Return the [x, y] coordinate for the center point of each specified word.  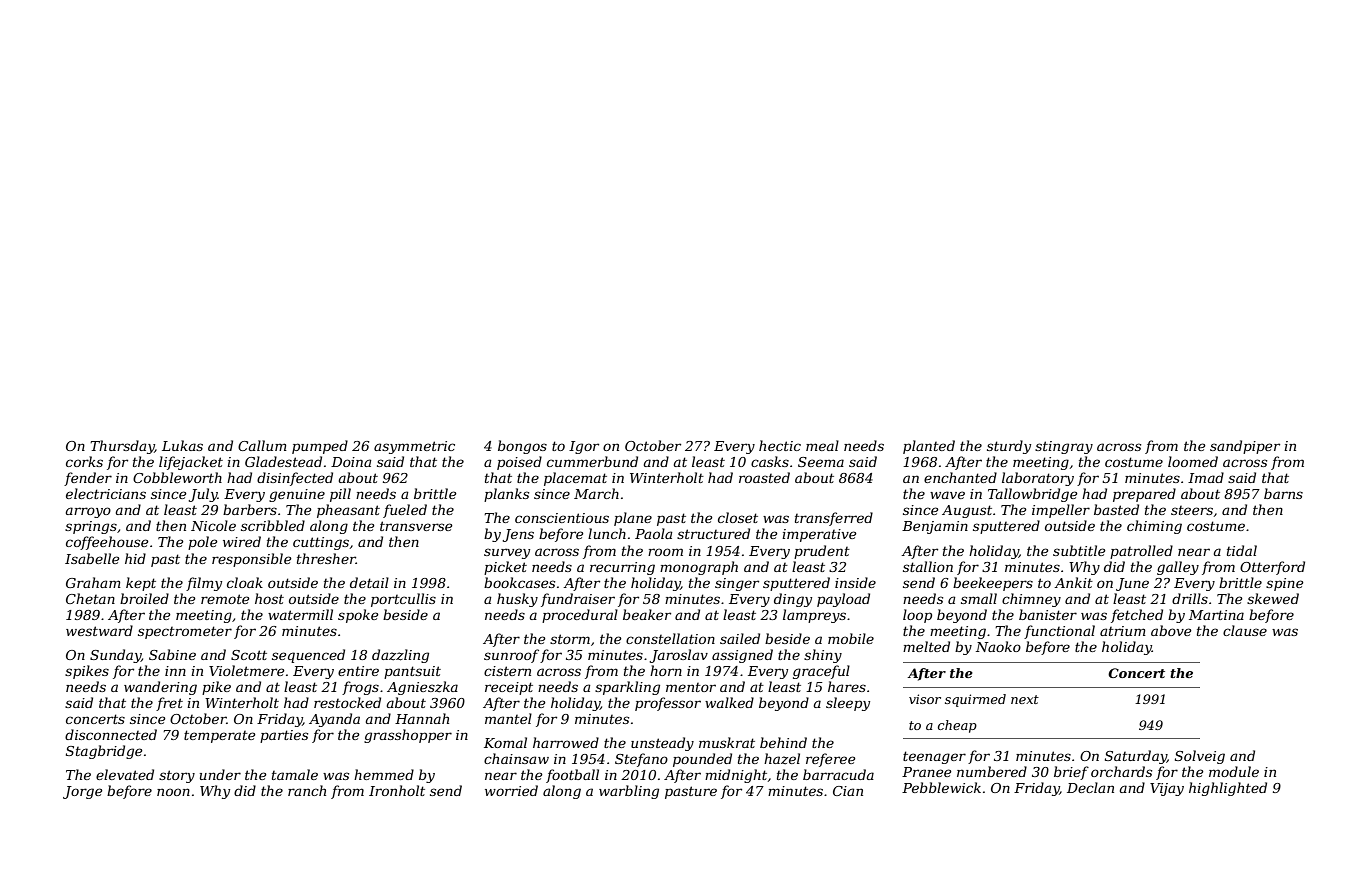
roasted [764, 477]
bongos [522, 447]
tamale [295, 774]
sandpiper [1245, 447]
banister [1048, 614]
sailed [740, 638]
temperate [220, 736]
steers [1192, 510]
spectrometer [185, 632]
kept [141, 584]
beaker [647, 614]
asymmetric [414, 447]
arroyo [88, 512]
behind [783, 742]
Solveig [1200, 757]
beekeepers [993, 584]
